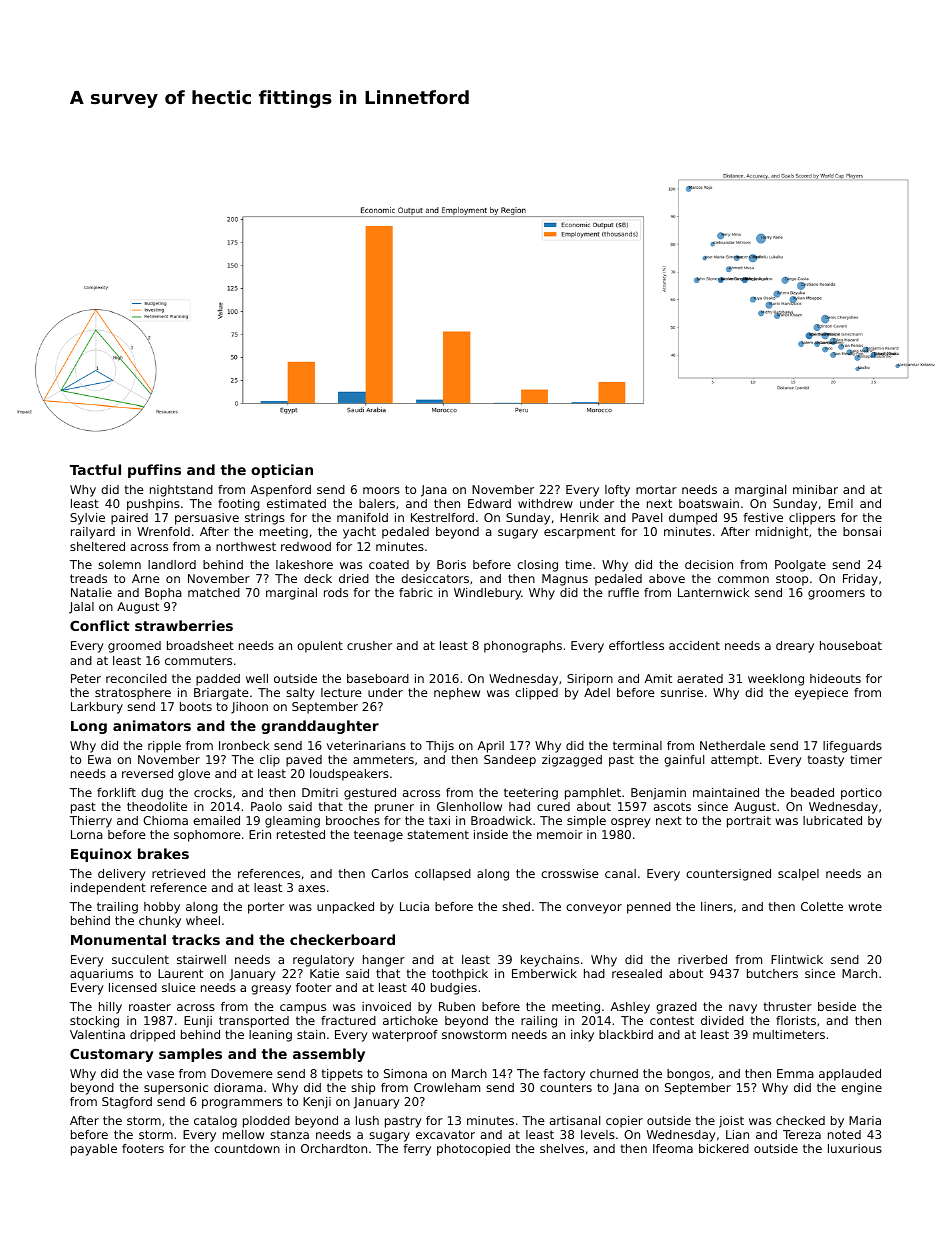  Describe the element at coordinates (359, 533) in the page. I see `yacht` at that location.
